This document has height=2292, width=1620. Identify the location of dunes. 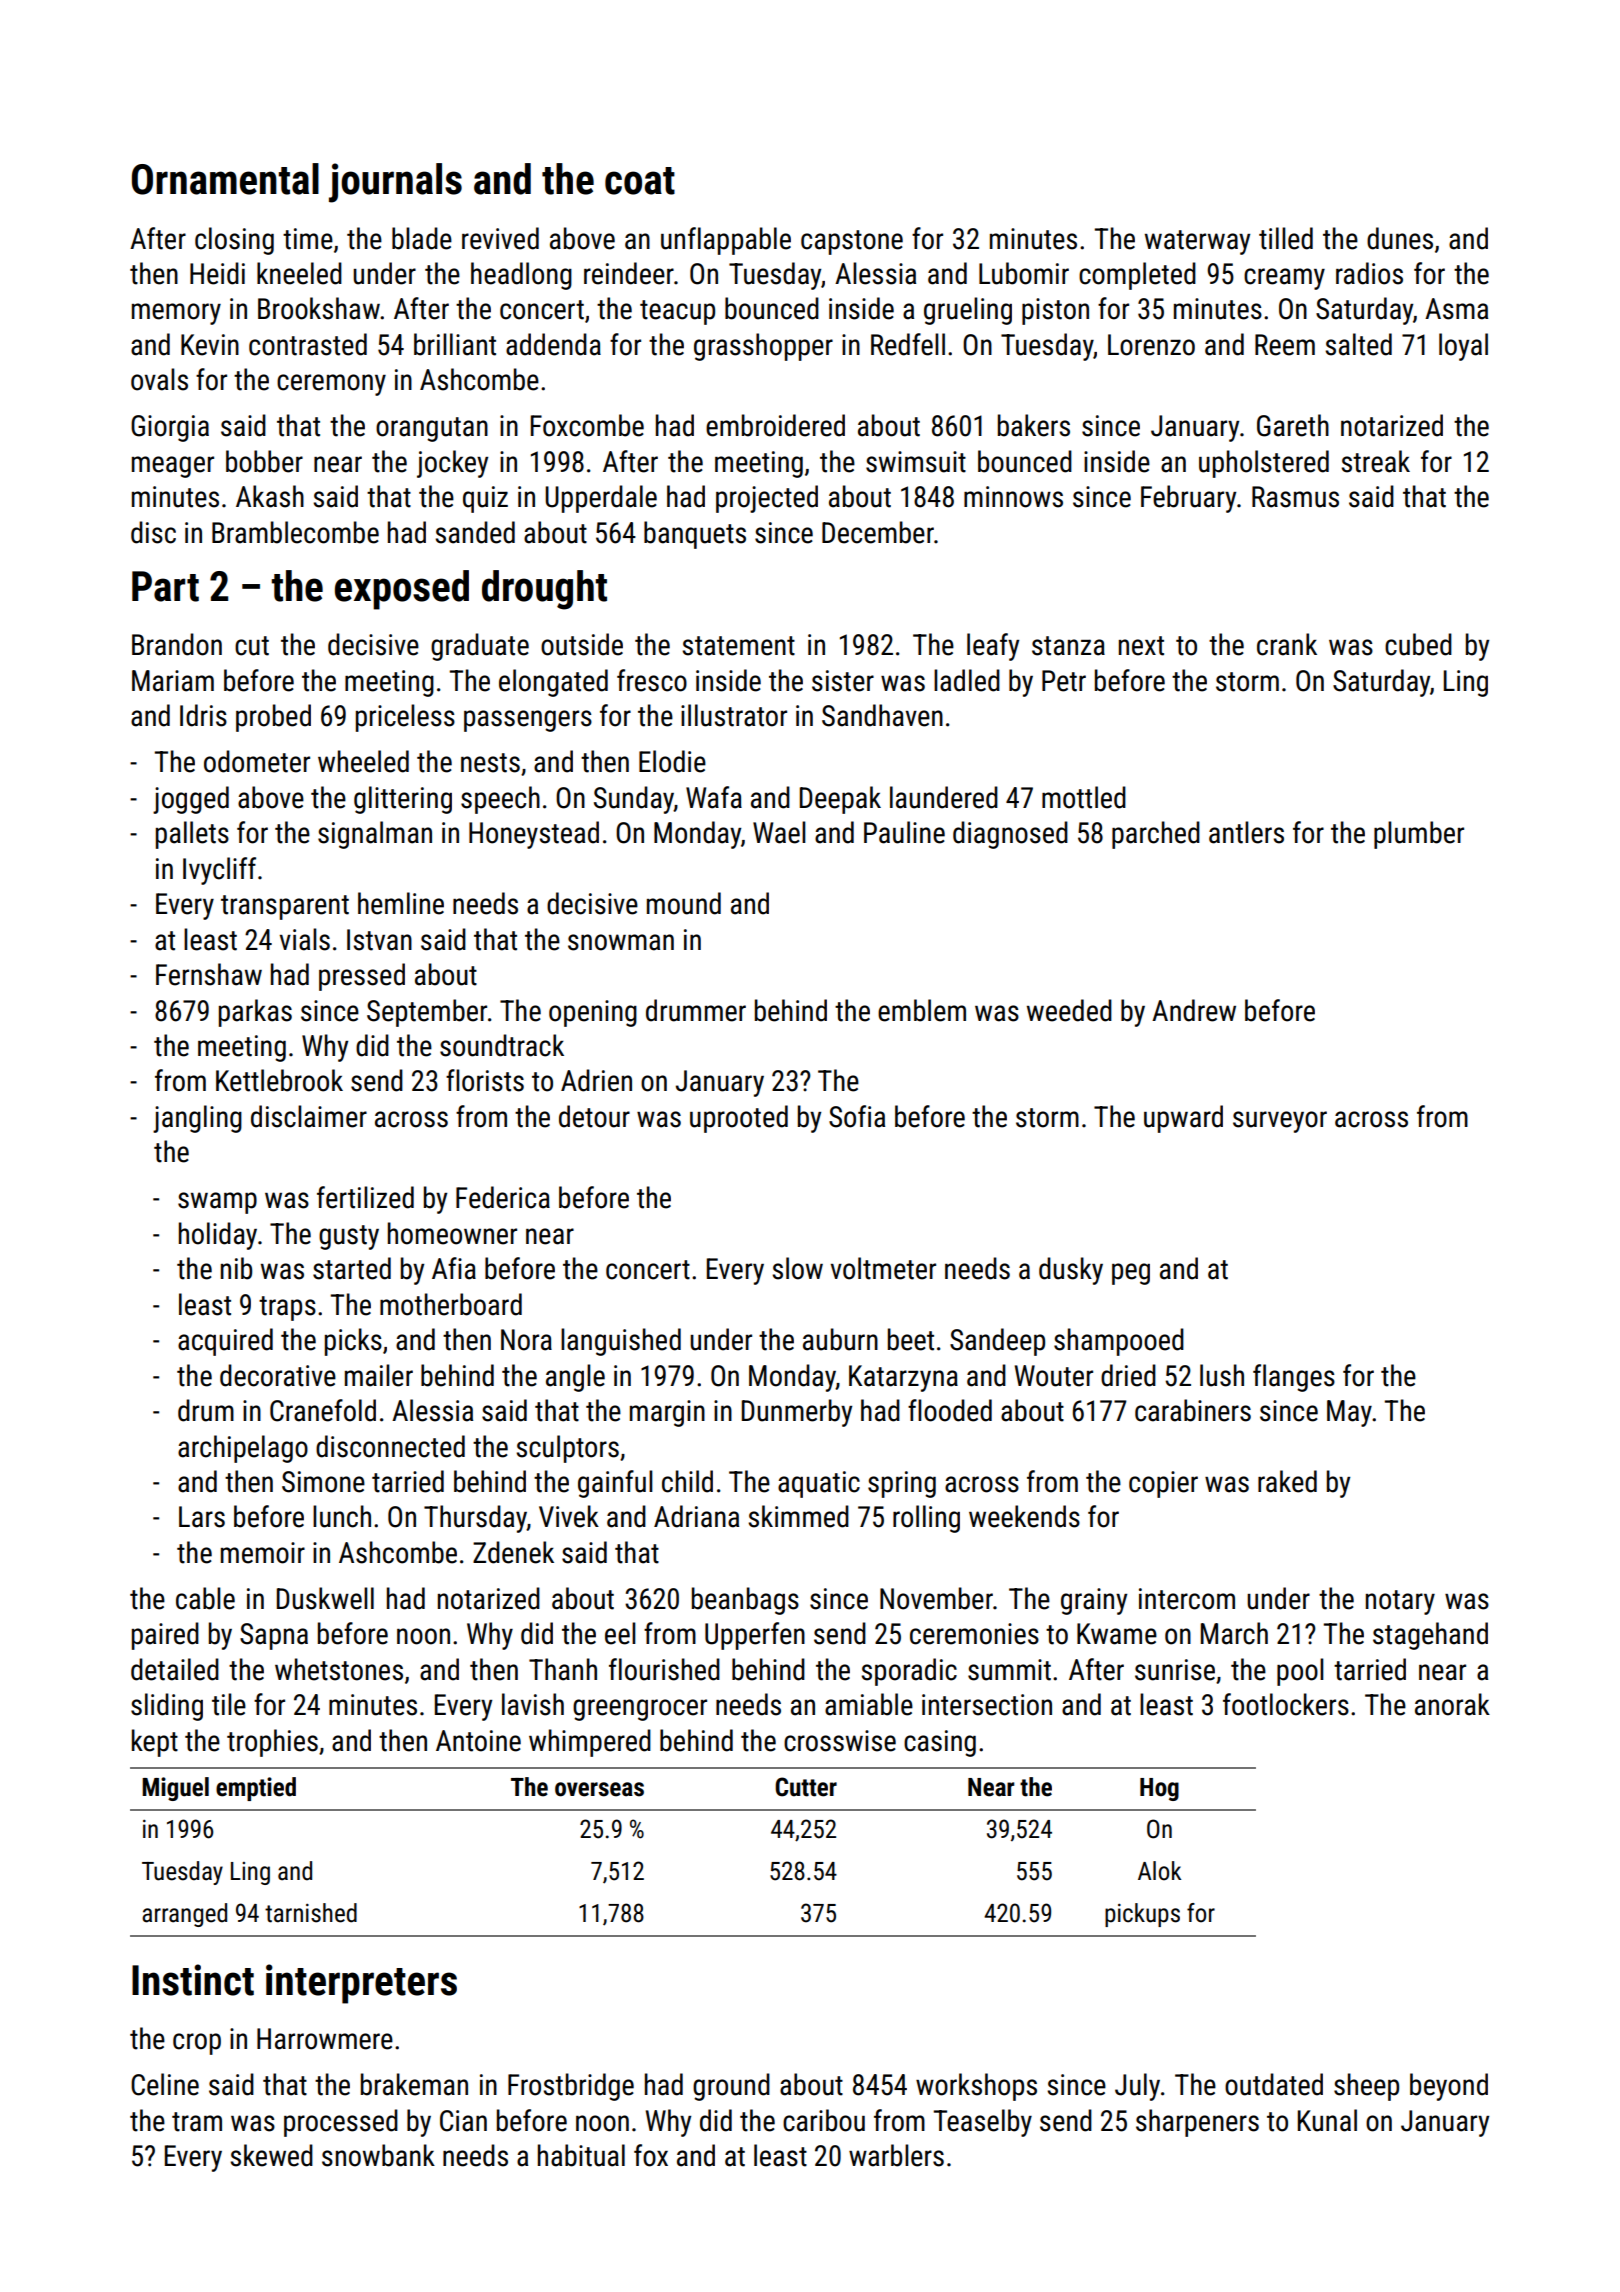
(1400, 238).
